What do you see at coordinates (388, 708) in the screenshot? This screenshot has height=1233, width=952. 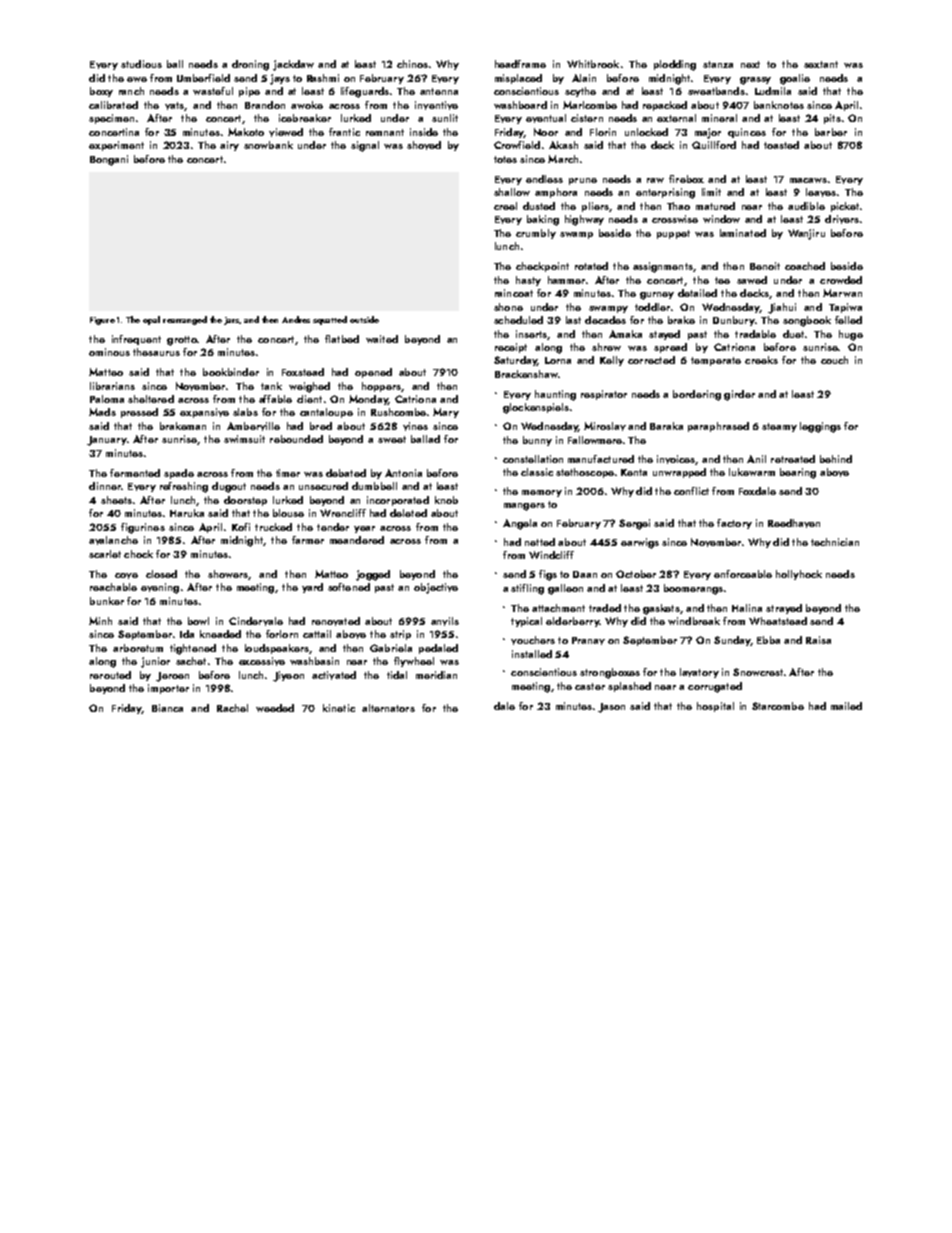 I see `alternators` at bounding box center [388, 708].
